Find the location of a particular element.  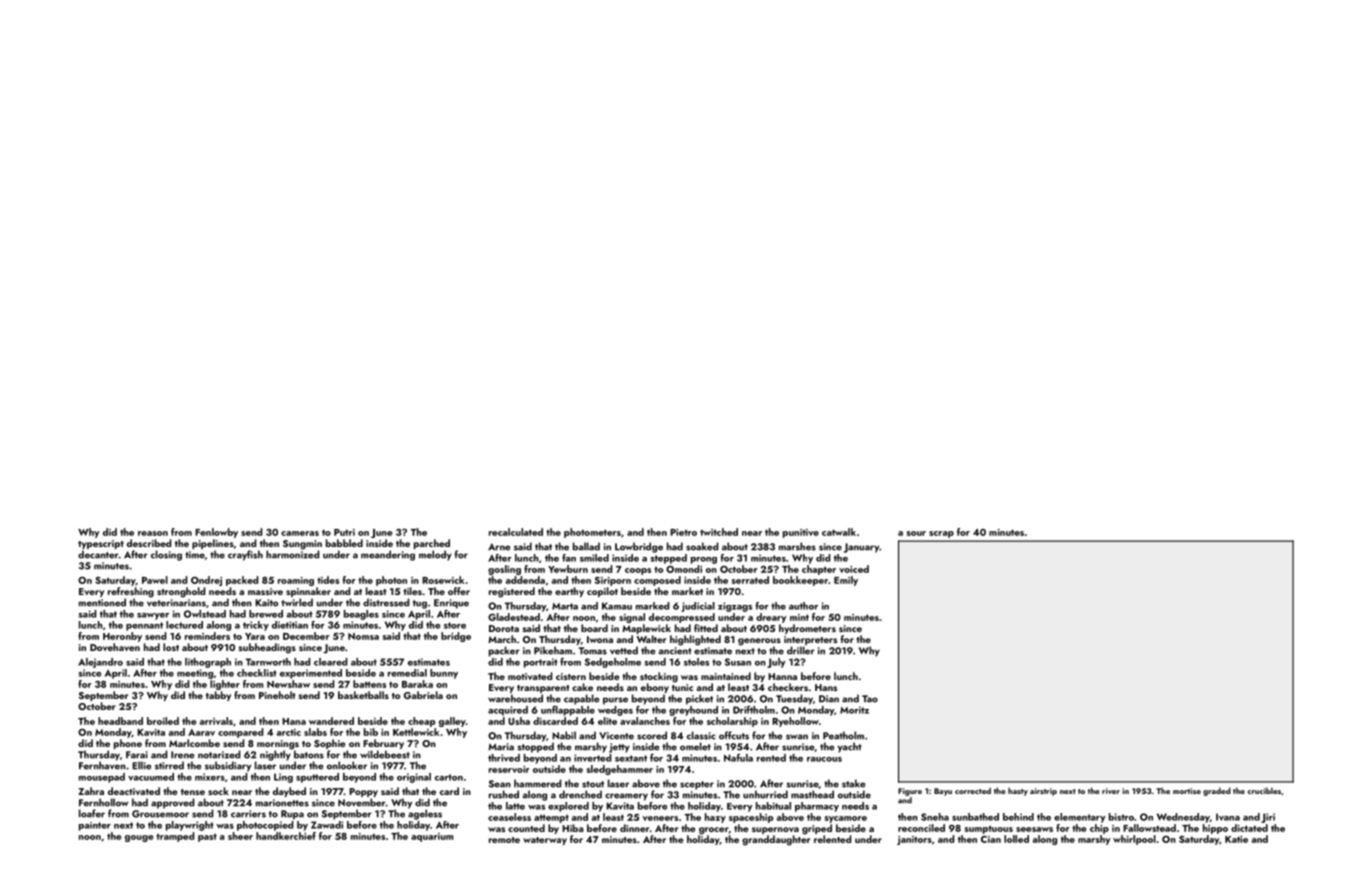

creamery is located at coordinates (626, 797).
